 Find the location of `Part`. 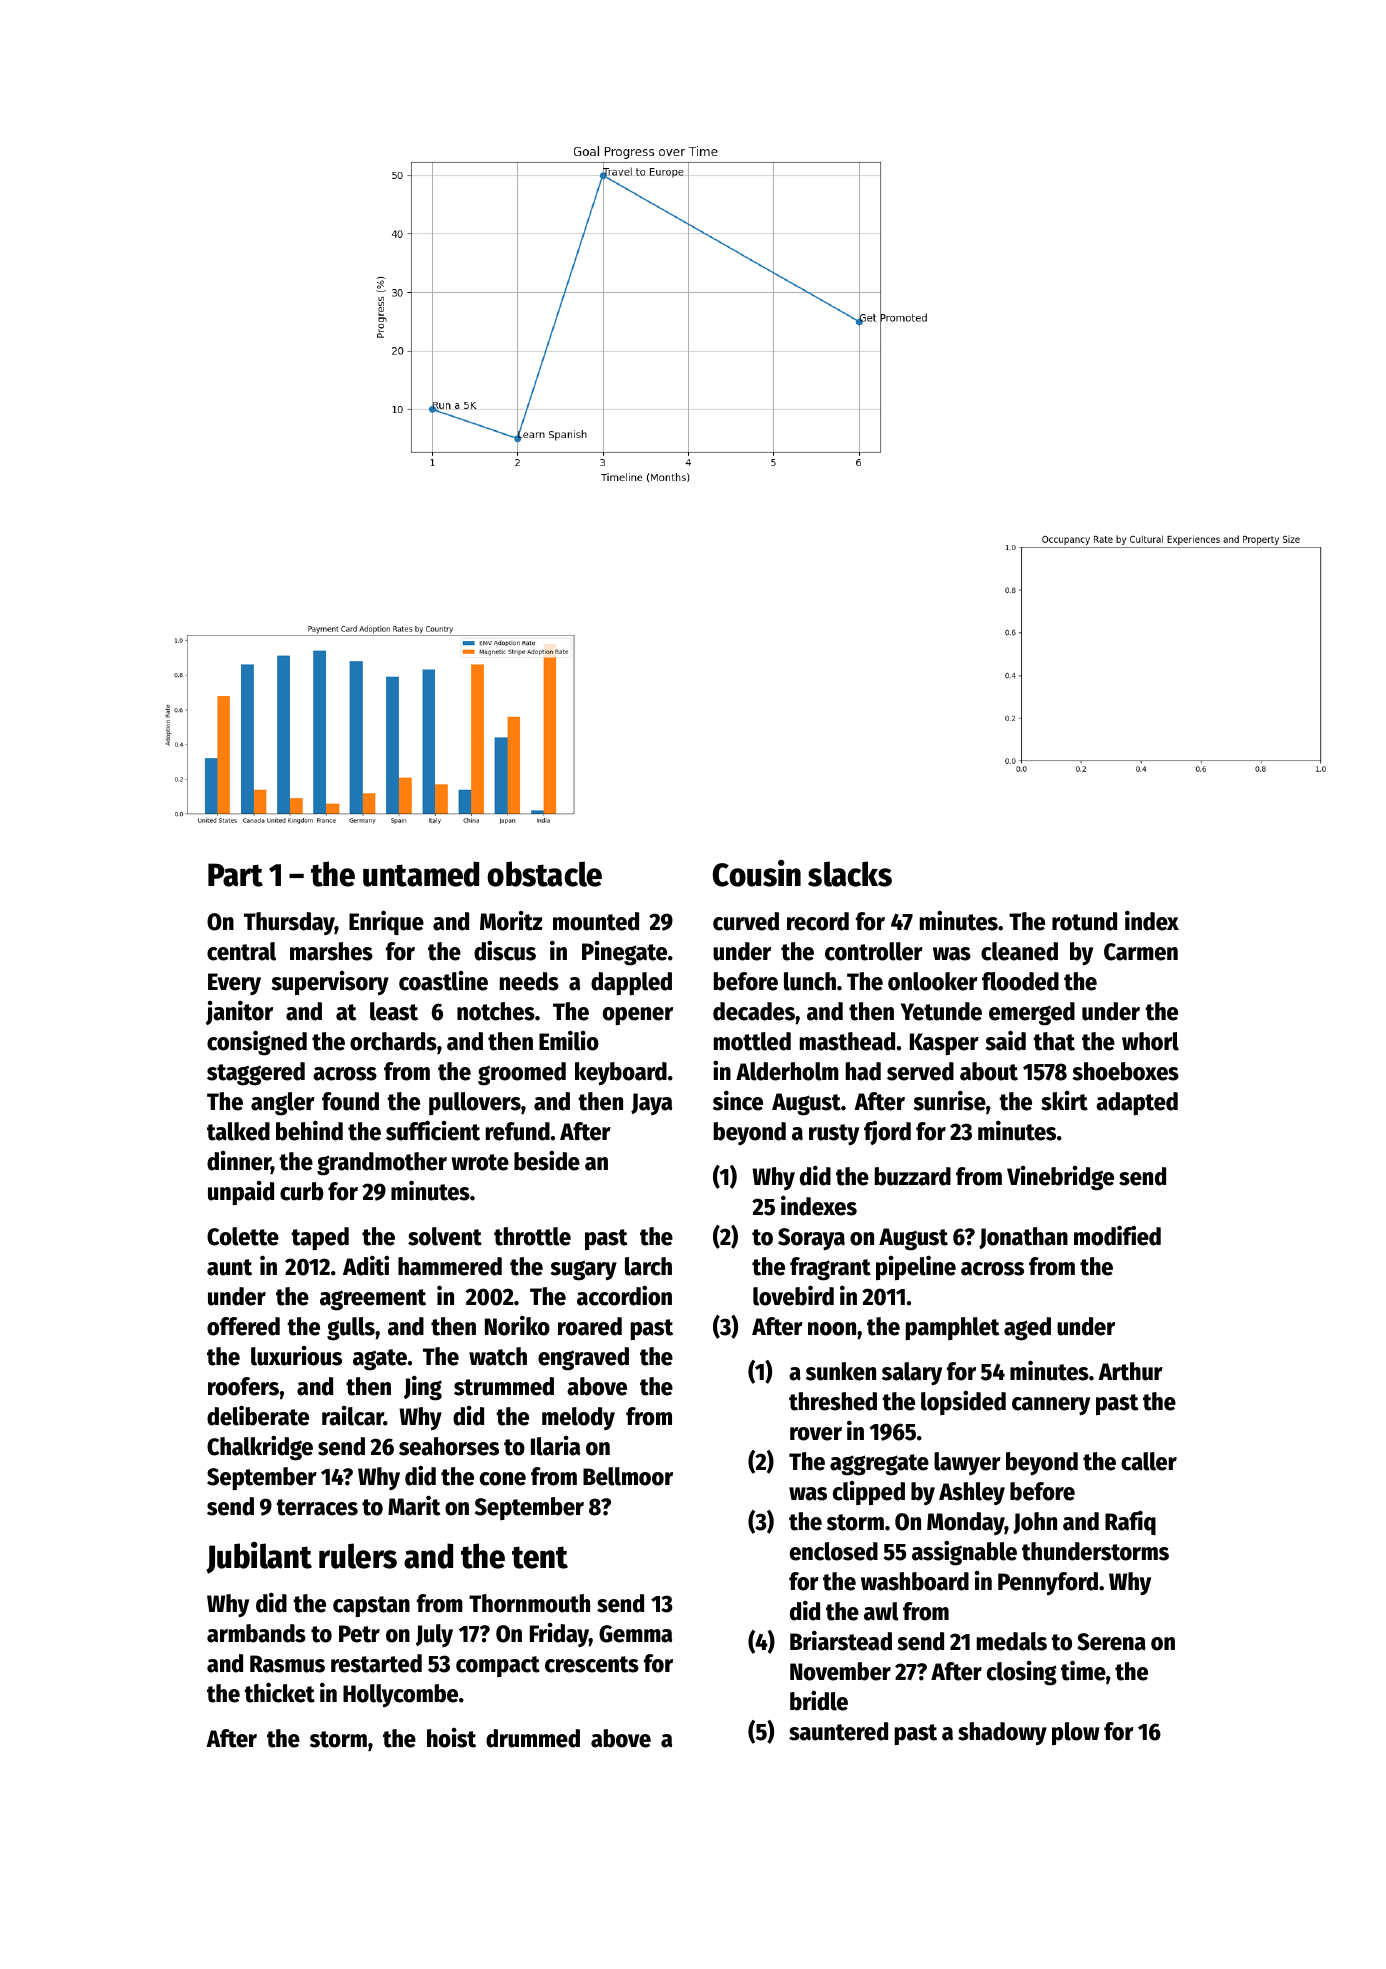

Part is located at coordinates (235, 875).
